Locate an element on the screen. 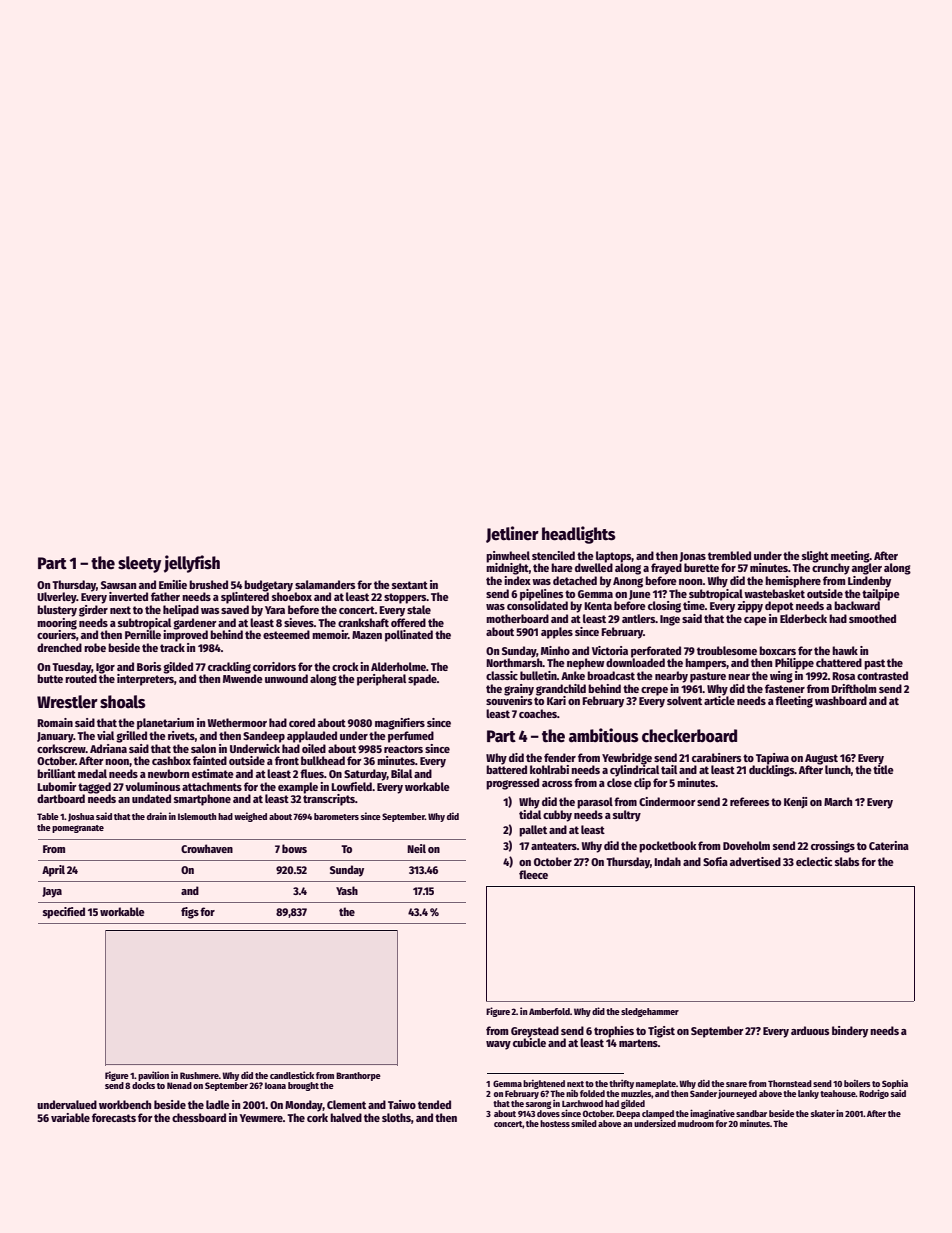 Image resolution: width=952 pixels, height=1233 pixels. nephew is located at coordinates (585, 664).
